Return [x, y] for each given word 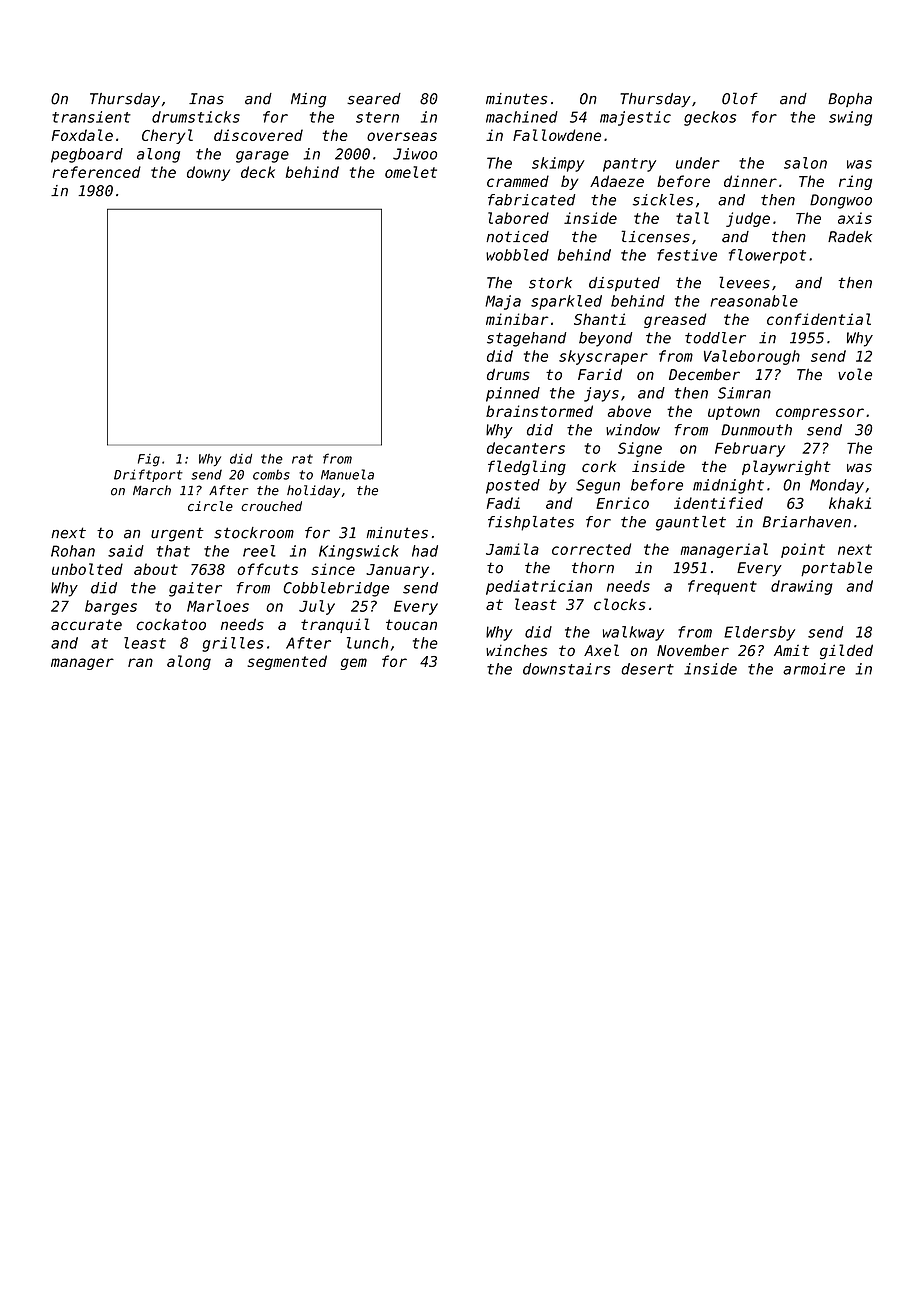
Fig [149, 460]
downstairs [566, 669]
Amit [791, 650]
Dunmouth [756, 430]
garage [262, 157]
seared [374, 99]
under [698, 163]
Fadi [503, 503]
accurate [86, 625]
